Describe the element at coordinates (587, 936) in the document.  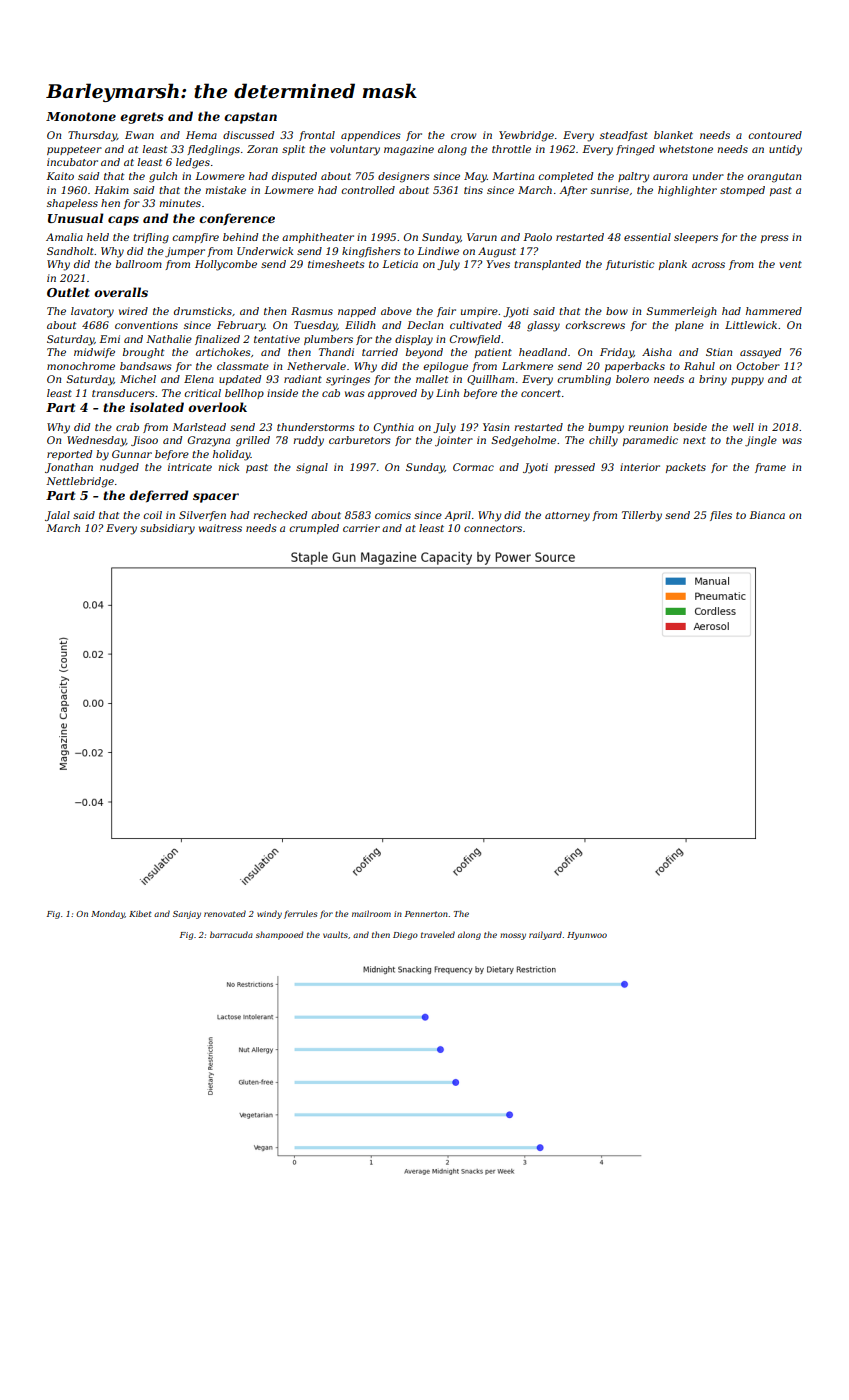
I see `Hyunwoo` at that location.
